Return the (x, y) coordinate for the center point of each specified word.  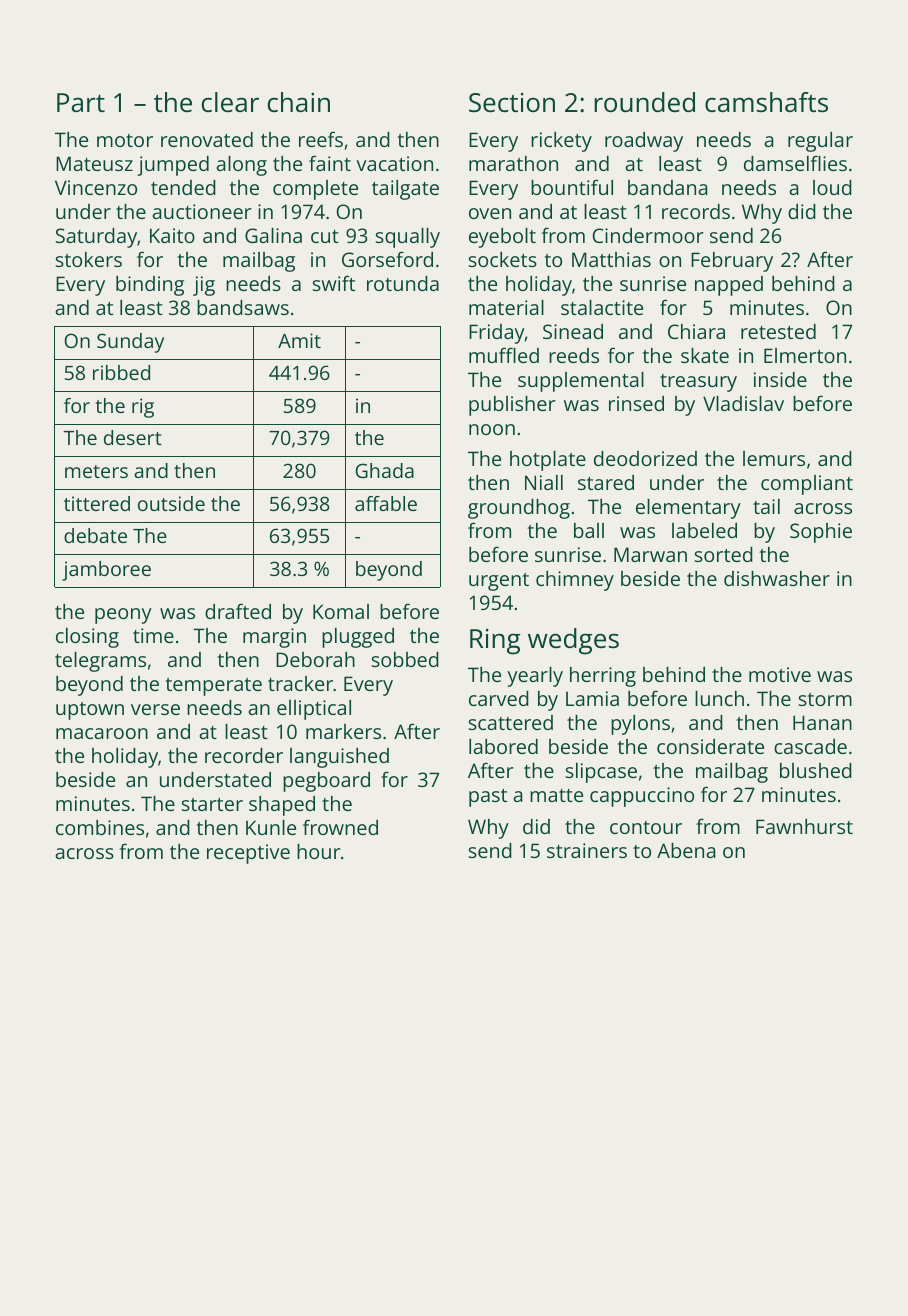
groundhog (519, 509)
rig (143, 408)
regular (820, 142)
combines (100, 827)
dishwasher (777, 578)
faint (330, 163)
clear (230, 102)
